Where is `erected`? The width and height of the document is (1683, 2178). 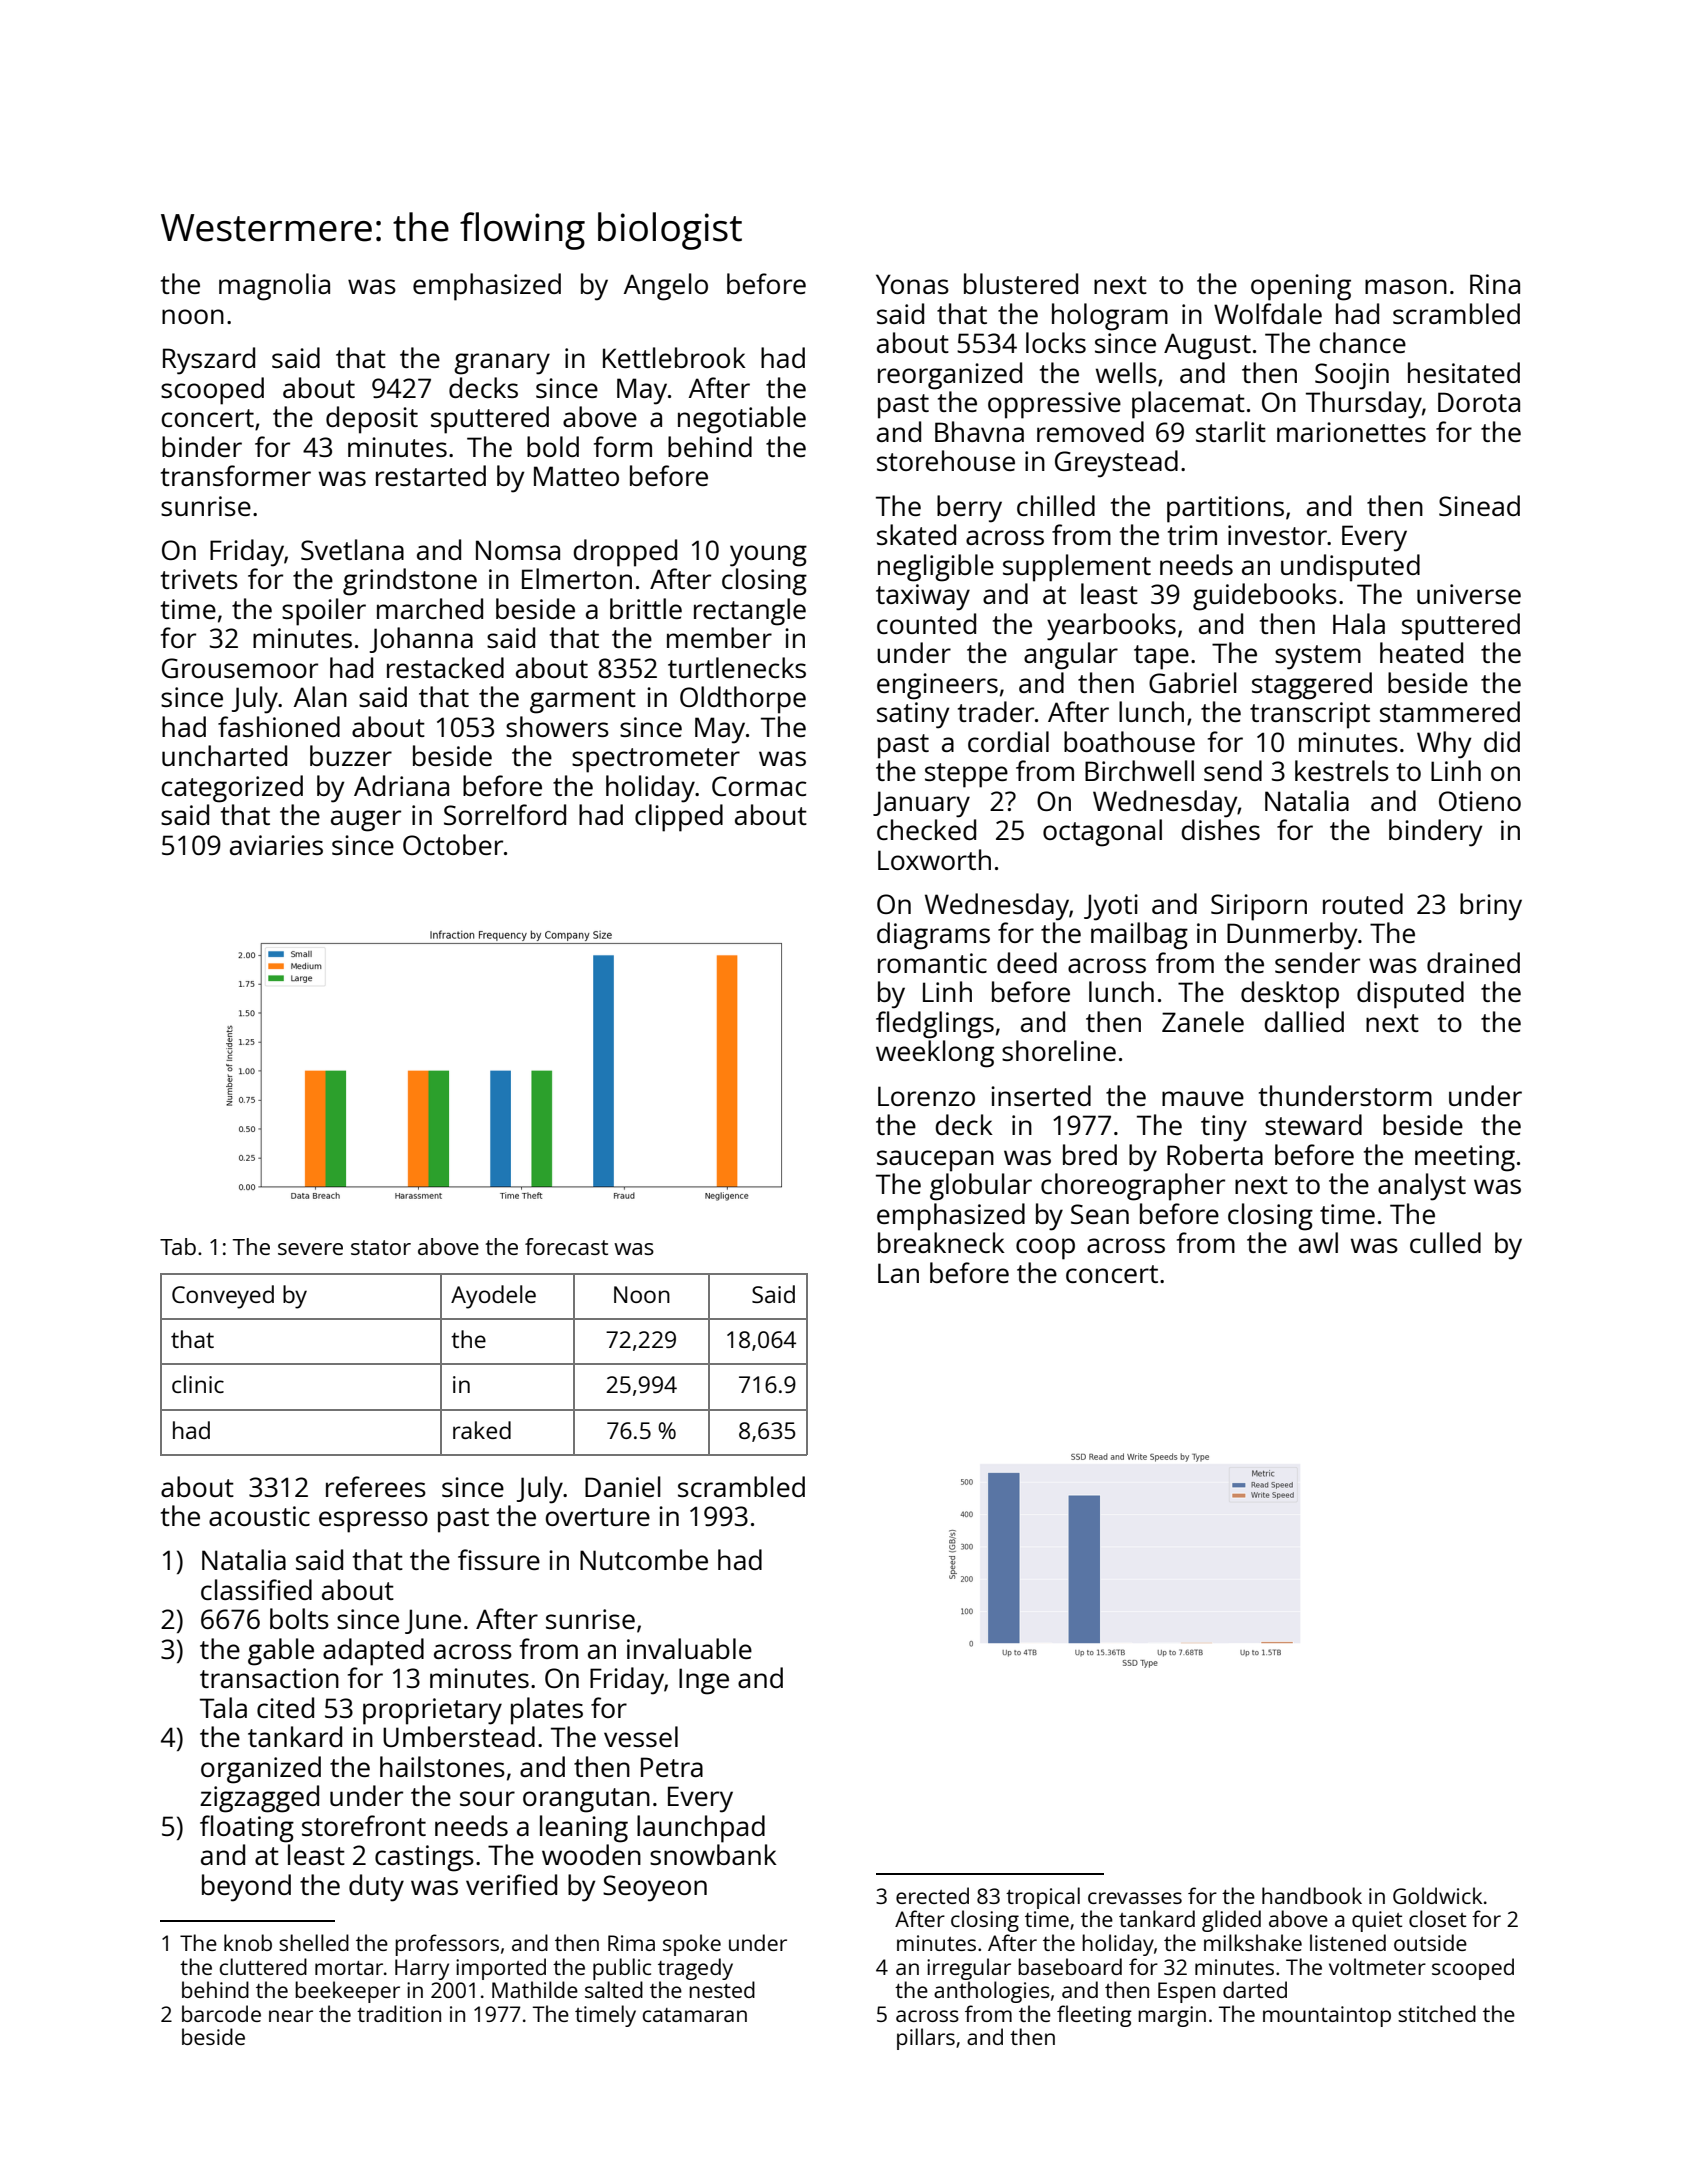 erected is located at coordinates (932, 1895).
